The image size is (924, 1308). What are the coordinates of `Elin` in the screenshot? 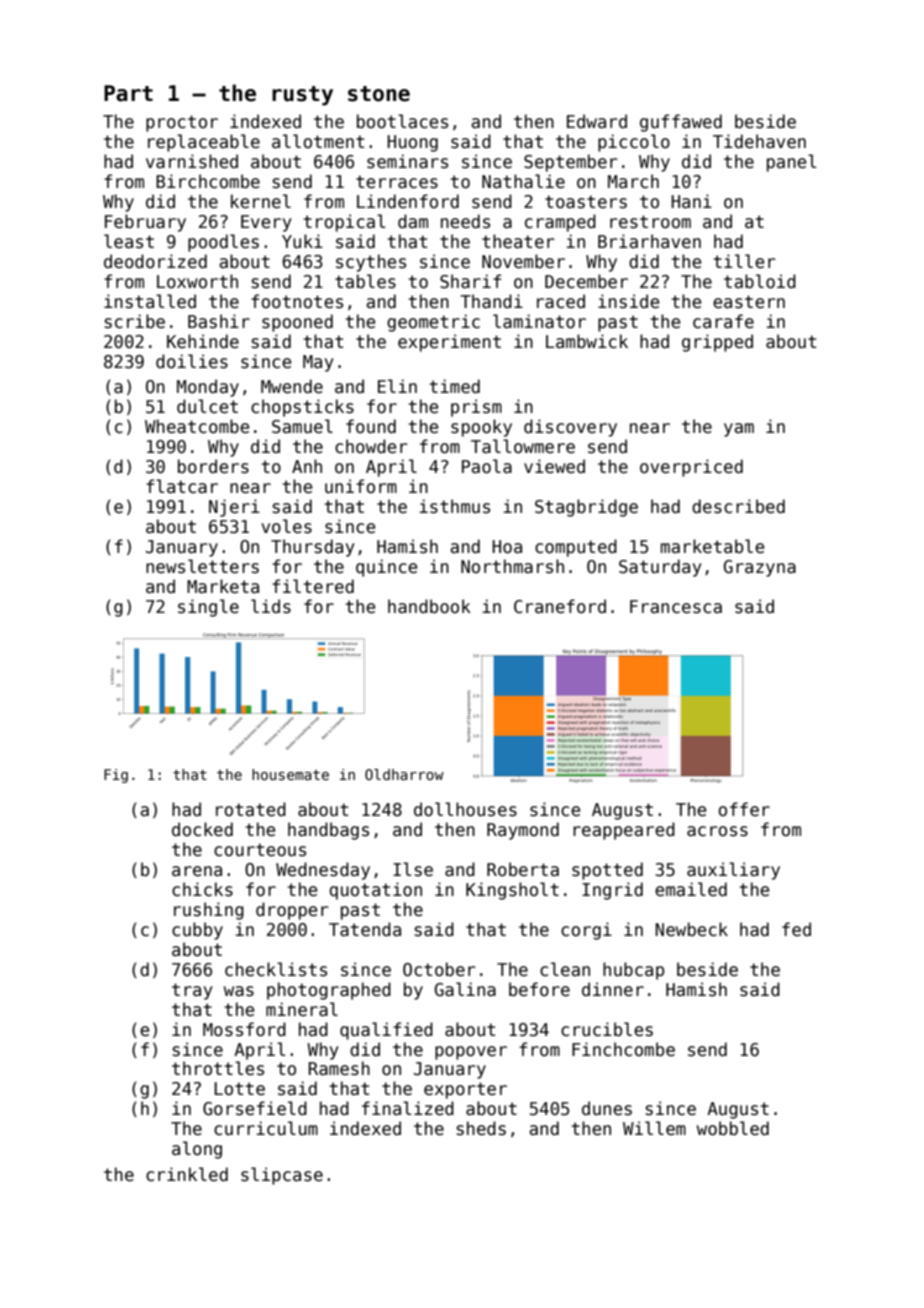 It's located at (397, 386).
